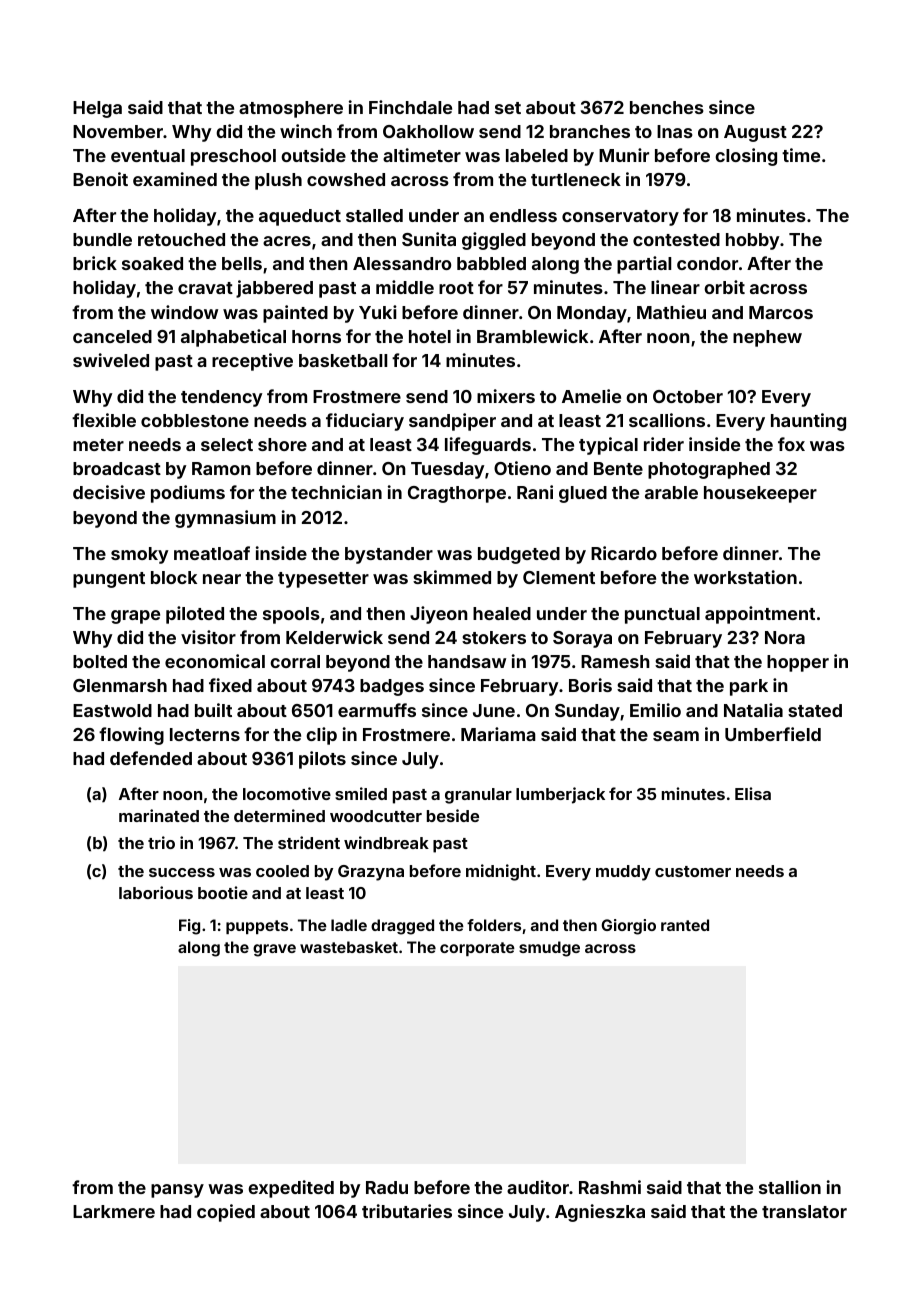 The height and width of the screenshot is (1308, 924). I want to click on translator, so click(804, 1211).
